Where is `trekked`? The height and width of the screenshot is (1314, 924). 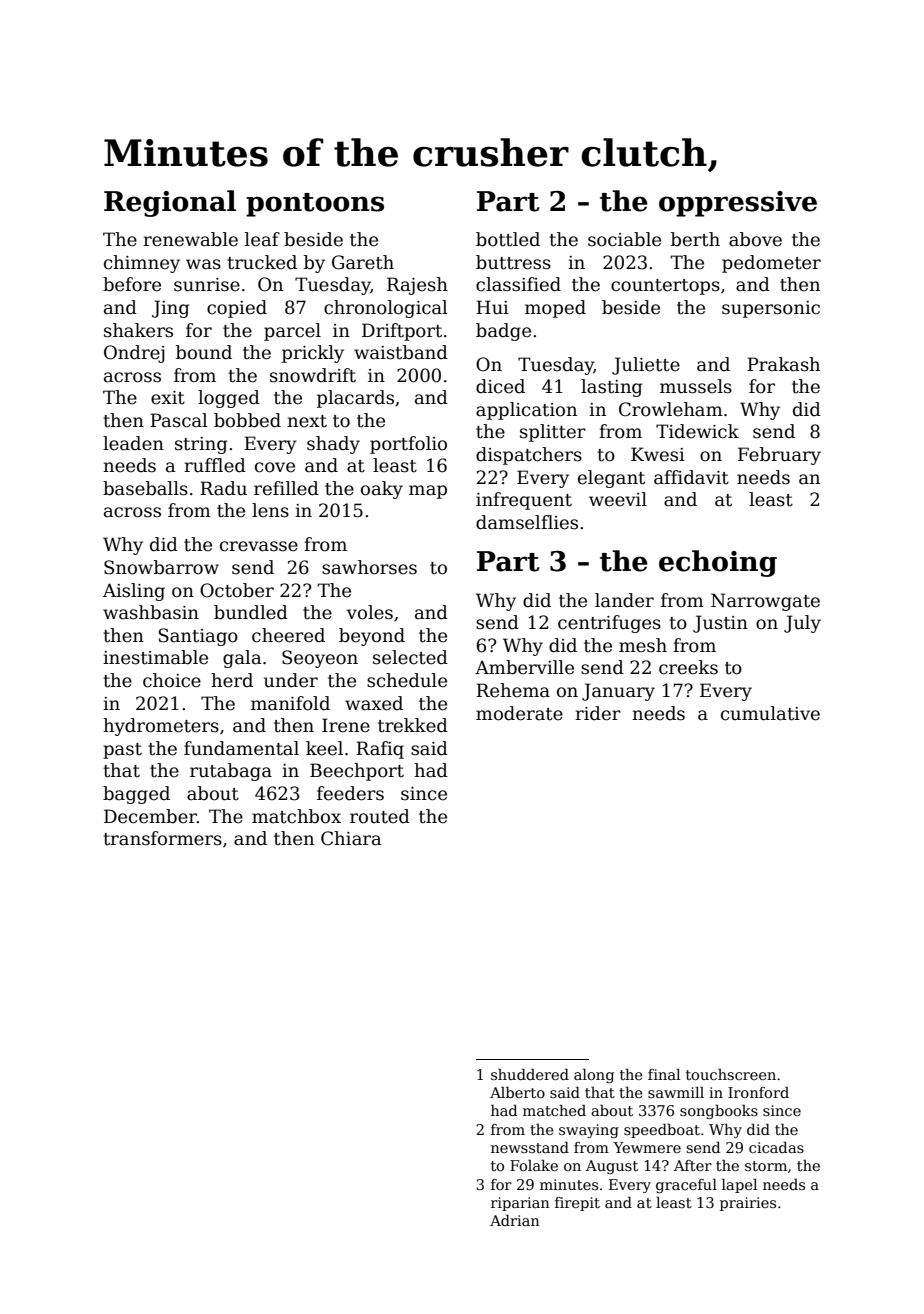
trekked is located at coordinates (413, 725).
